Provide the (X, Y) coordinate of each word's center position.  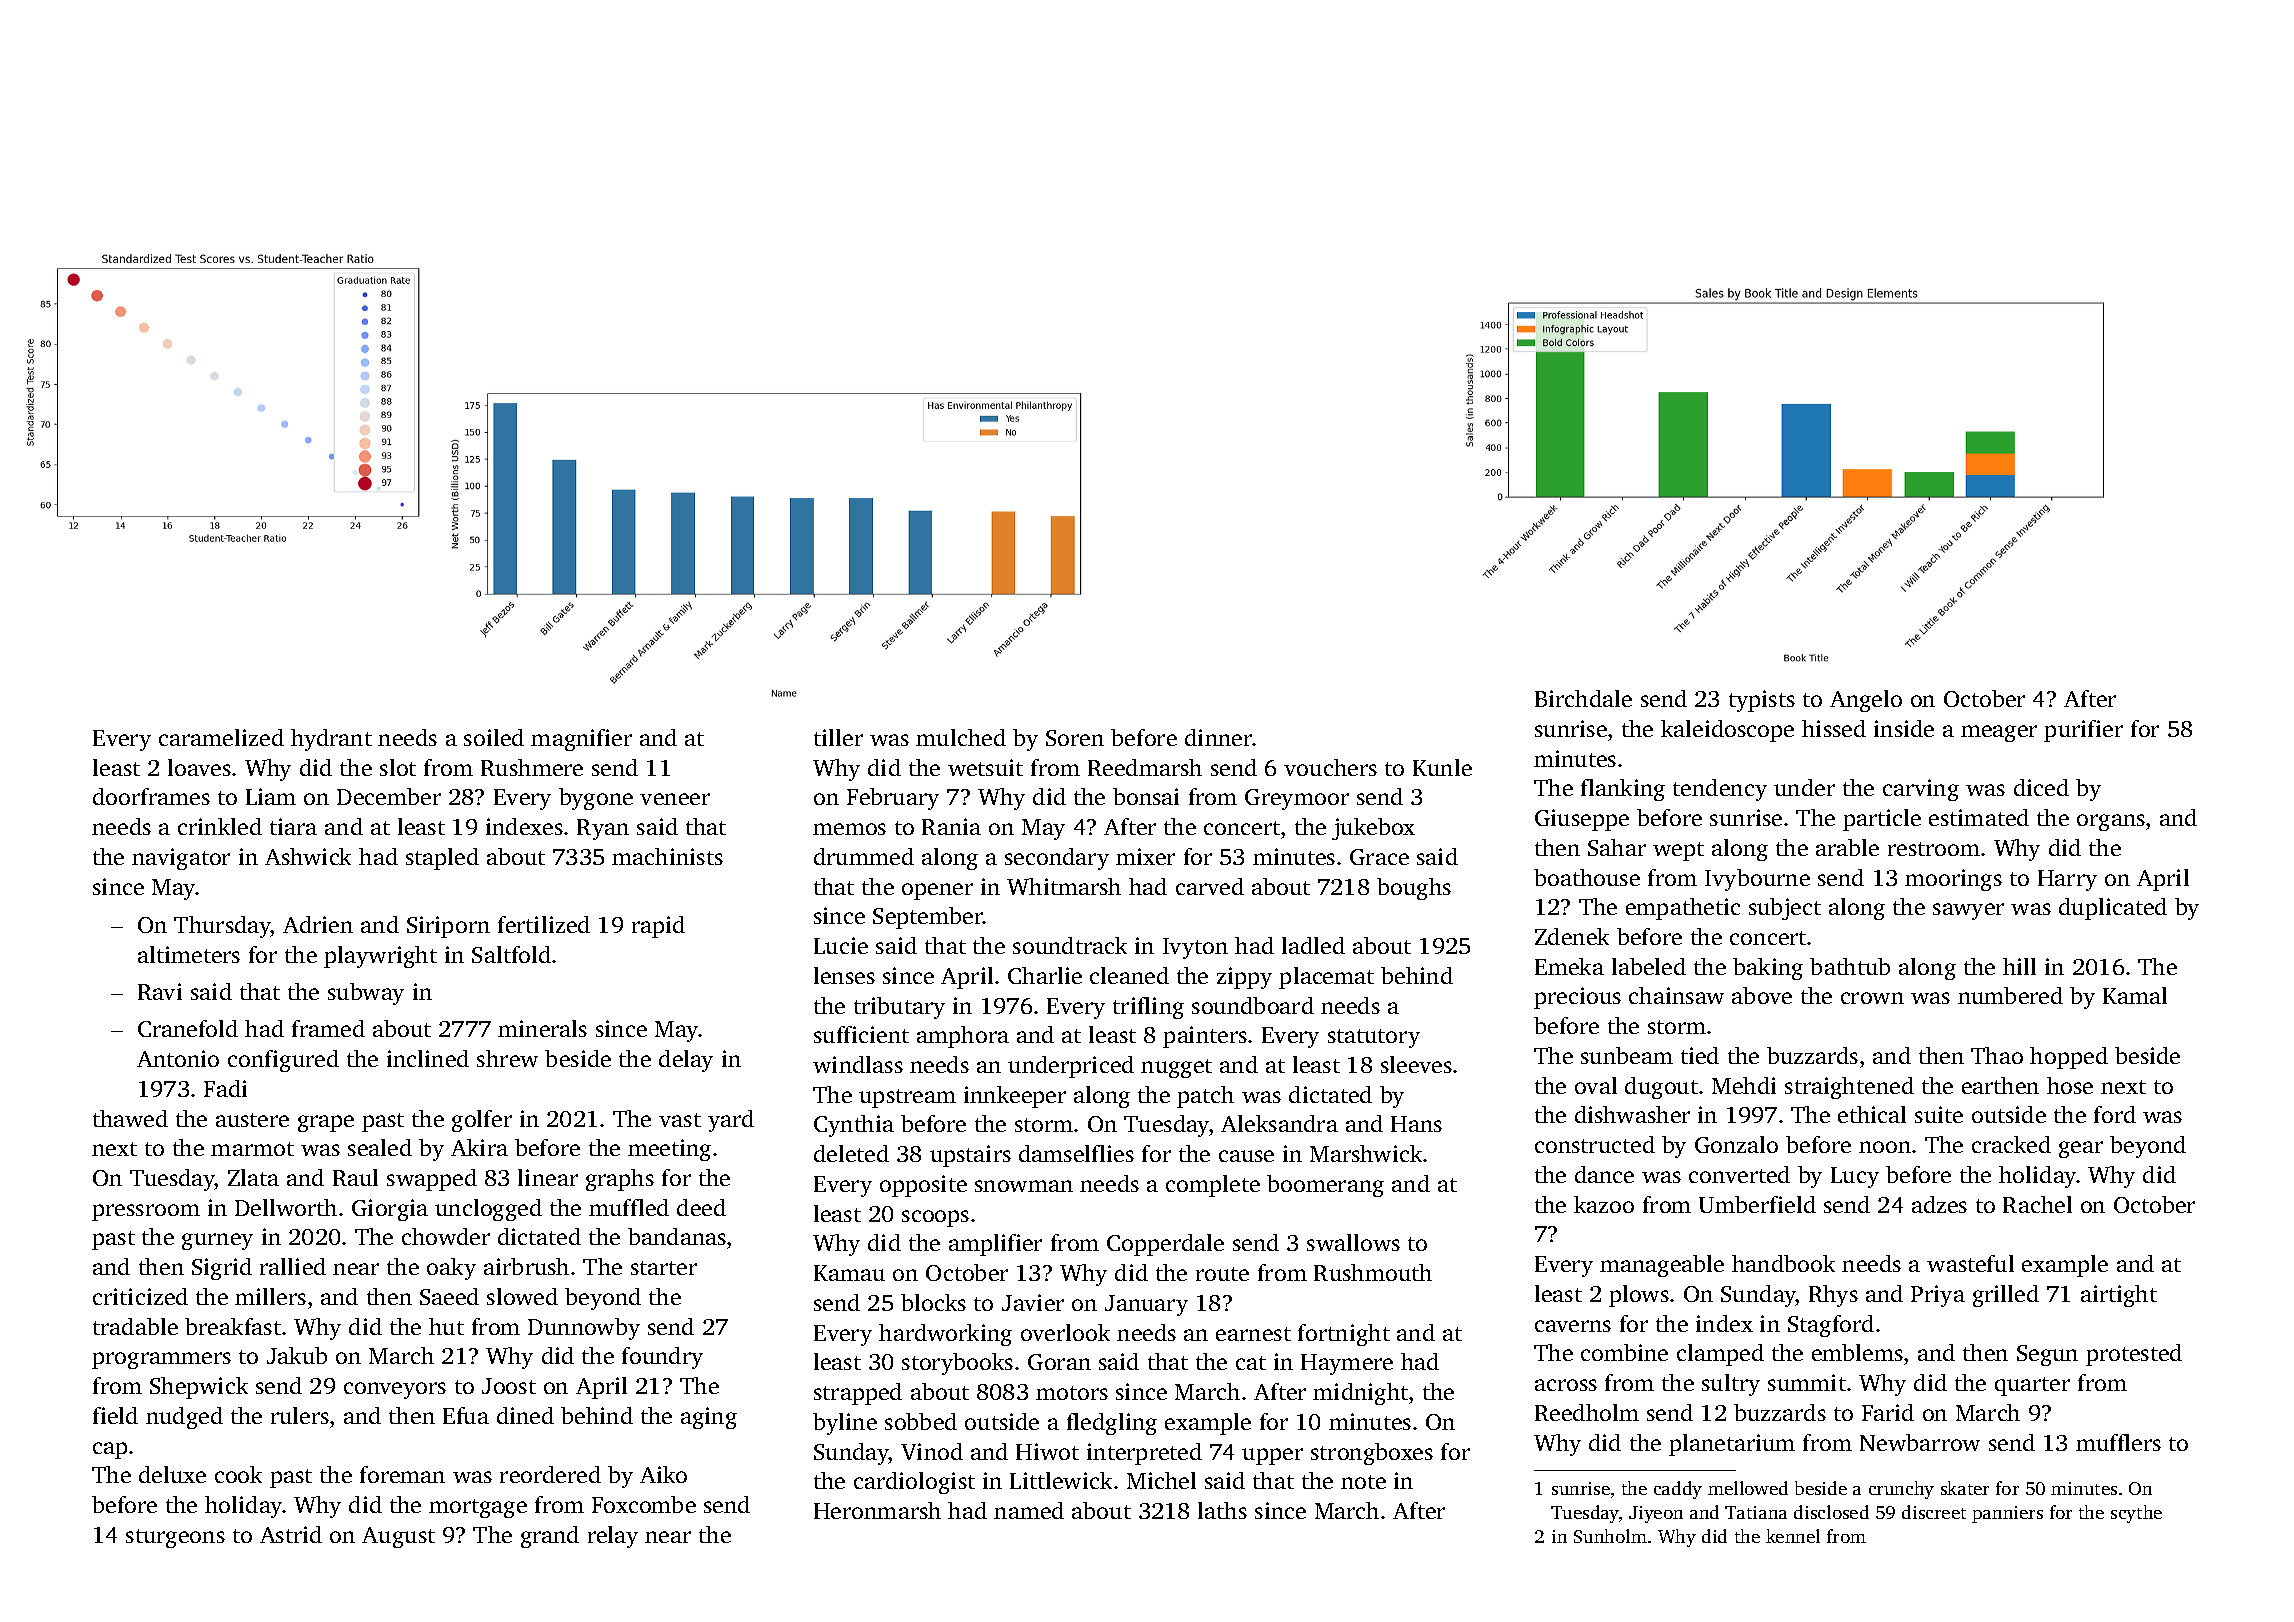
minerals (542, 1028)
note (1363, 1482)
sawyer (1968, 911)
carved (1210, 886)
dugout (1661, 1088)
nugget (1176, 1068)
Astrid (291, 1534)
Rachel (2037, 1204)
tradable (135, 1326)
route (1222, 1274)
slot (398, 767)
